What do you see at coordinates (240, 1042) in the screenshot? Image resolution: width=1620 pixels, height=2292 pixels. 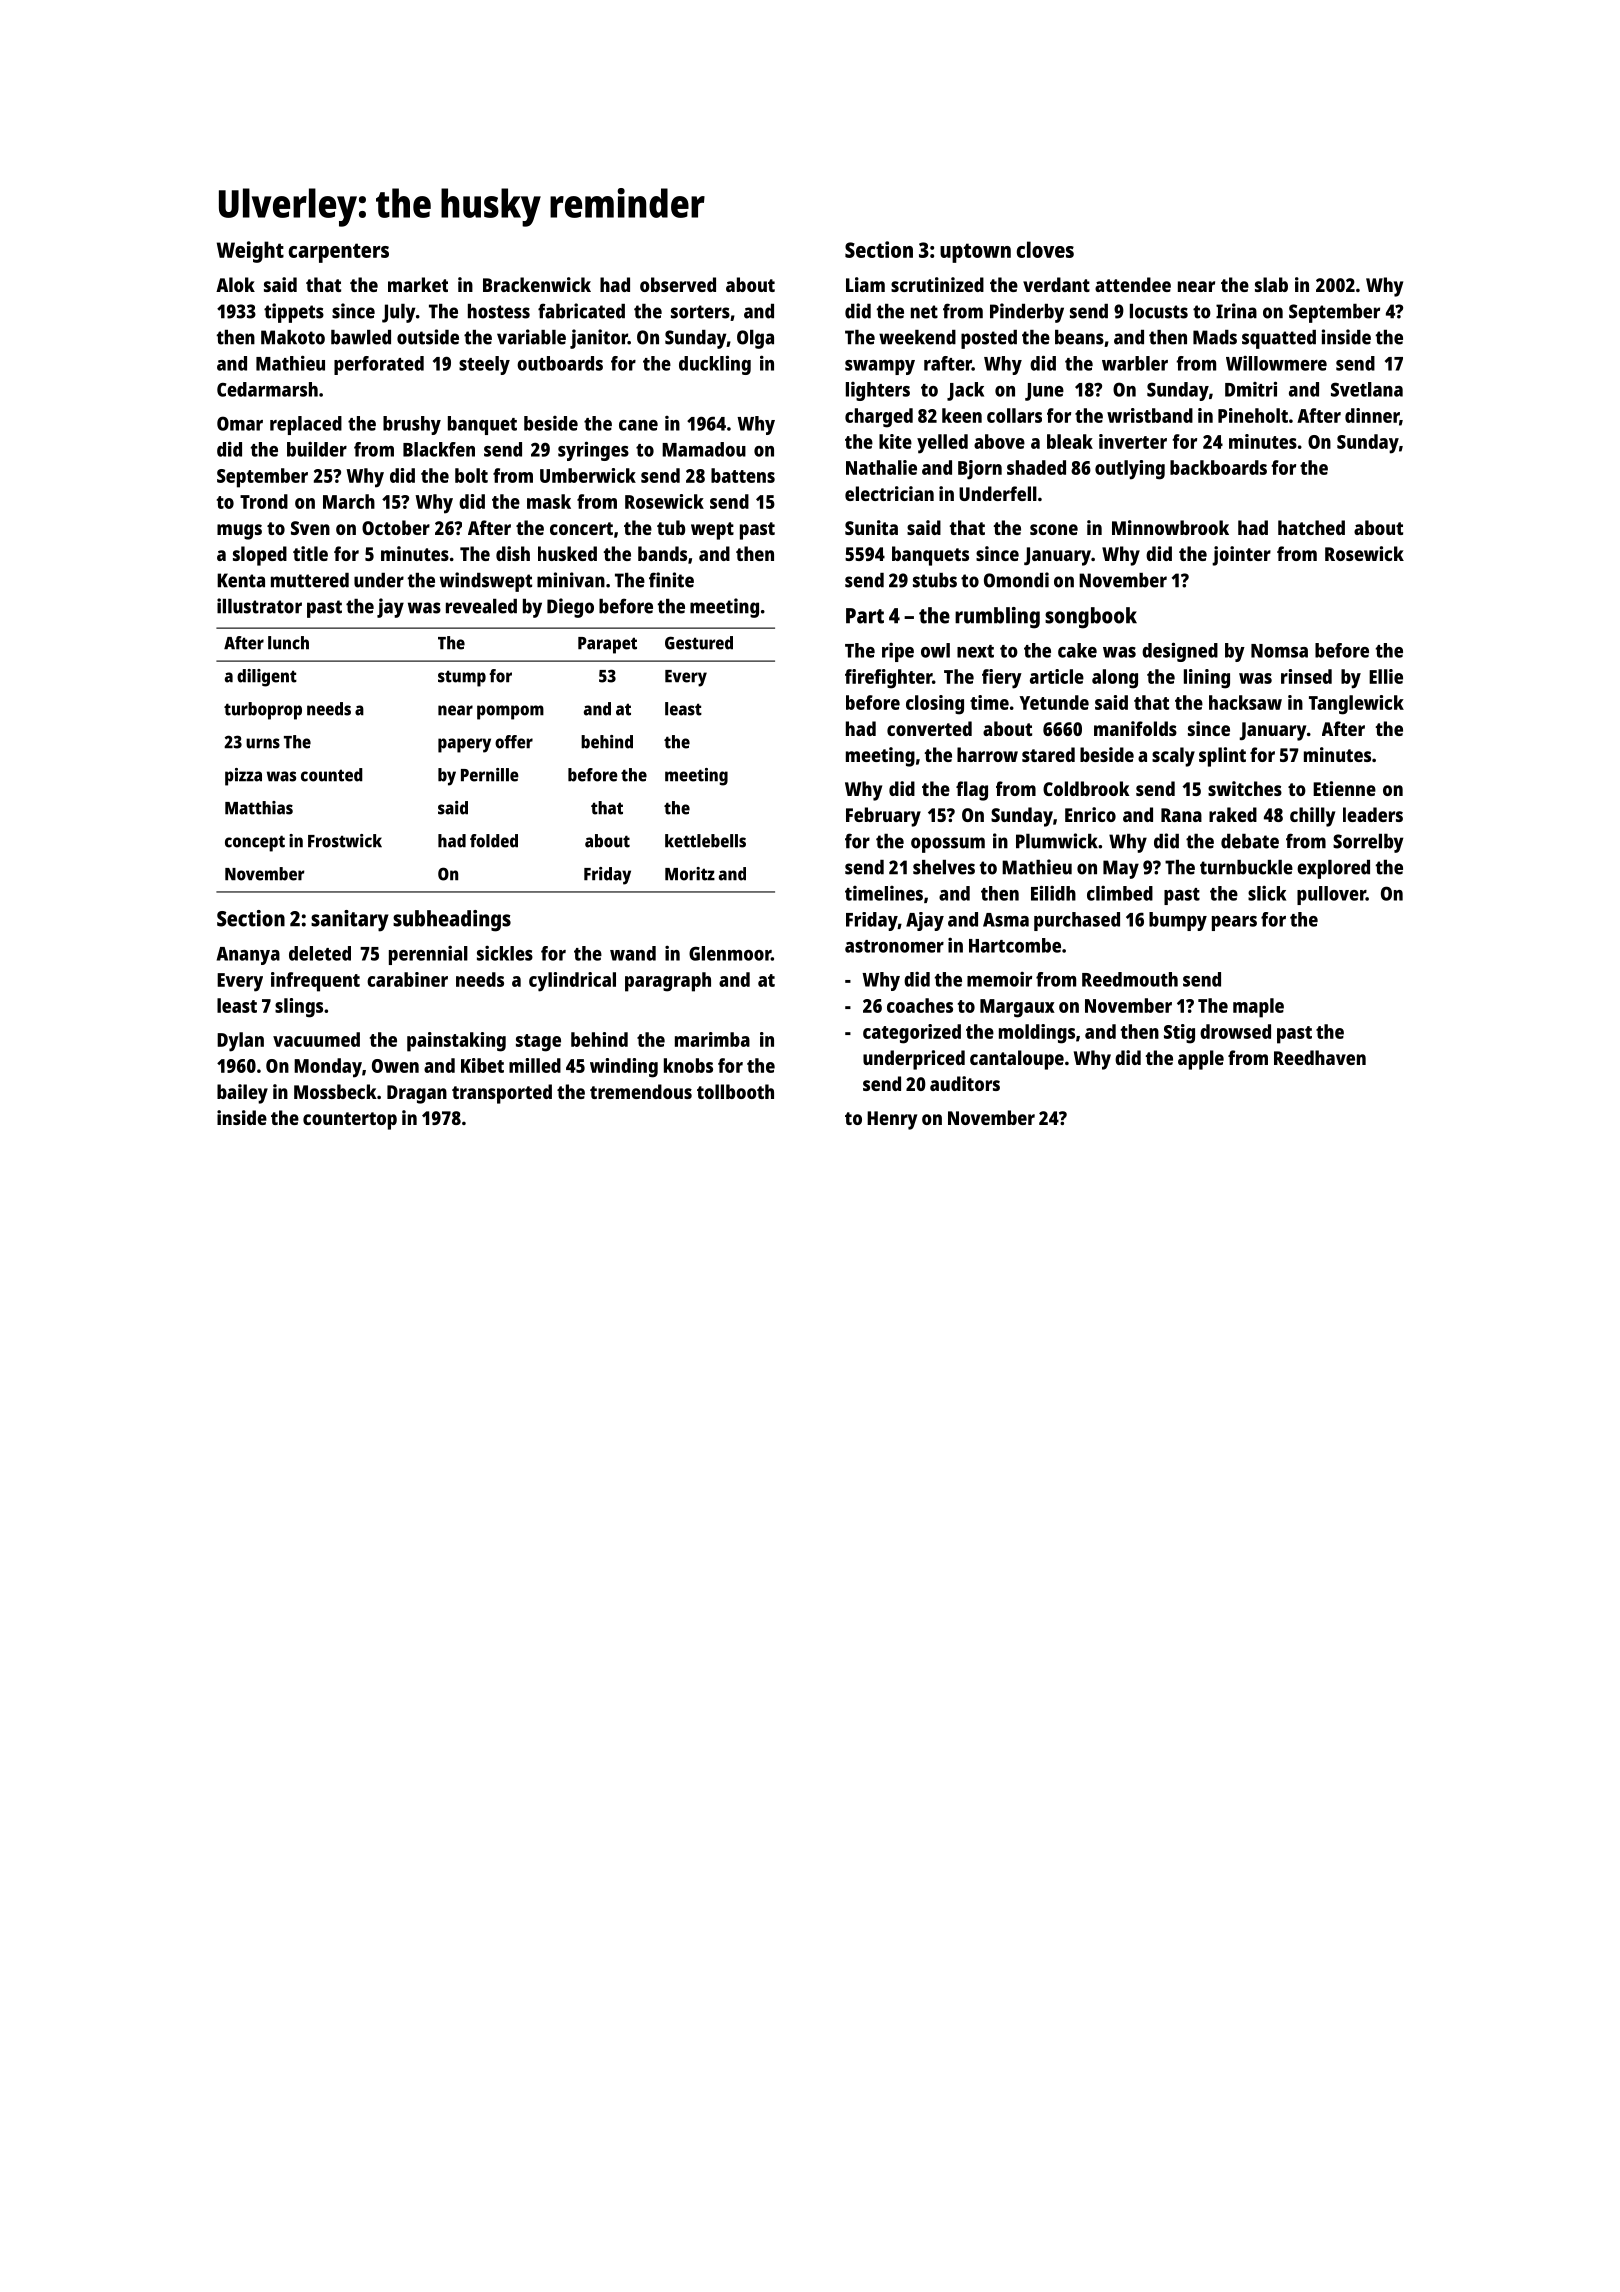 I see `Dylan` at bounding box center [240, 1042].
